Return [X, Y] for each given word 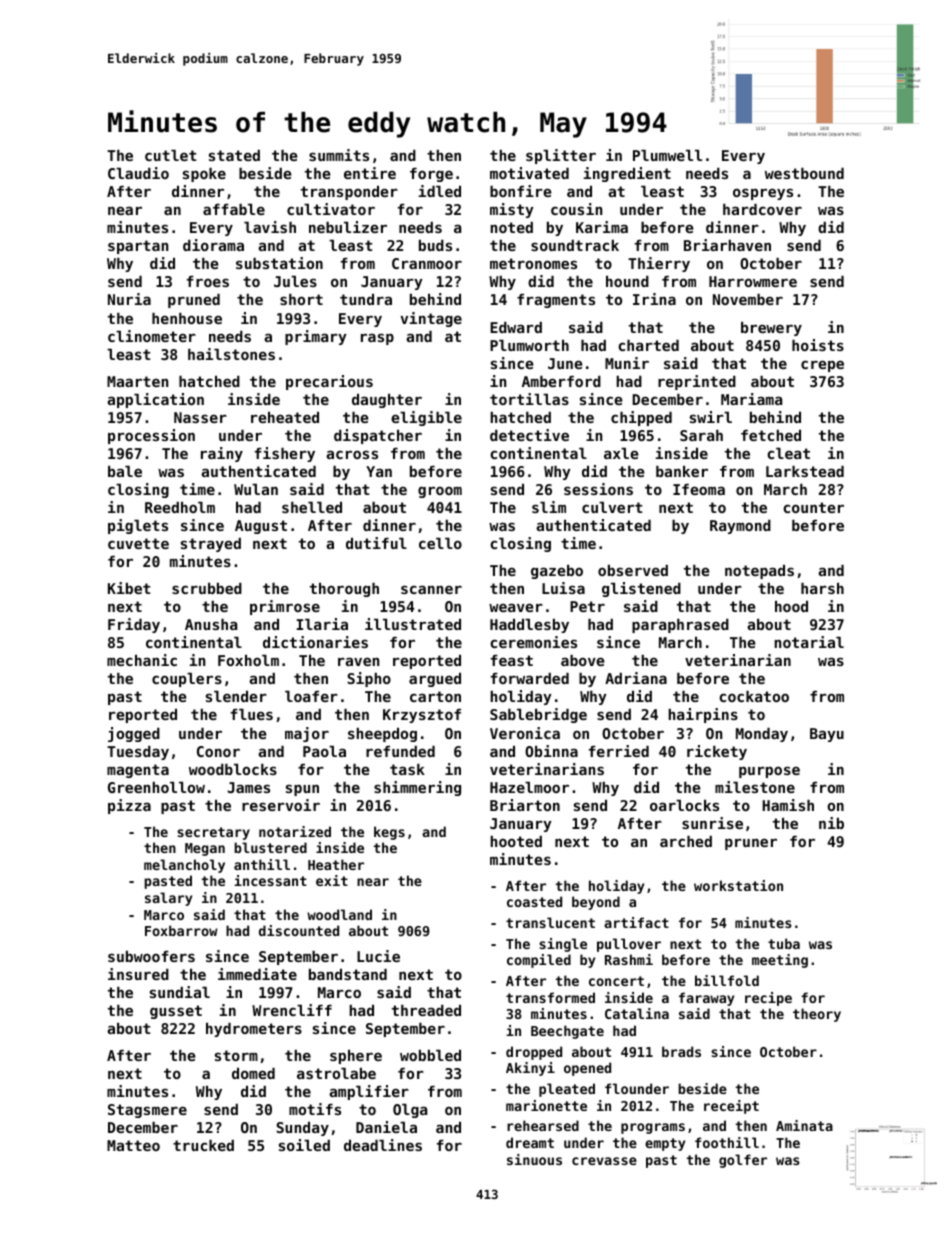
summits [339, 155]
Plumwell [667, 155]
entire [370, 173]
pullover [629, 945]
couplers [187, 680]
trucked [203, 1145]
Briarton [525, 805]
